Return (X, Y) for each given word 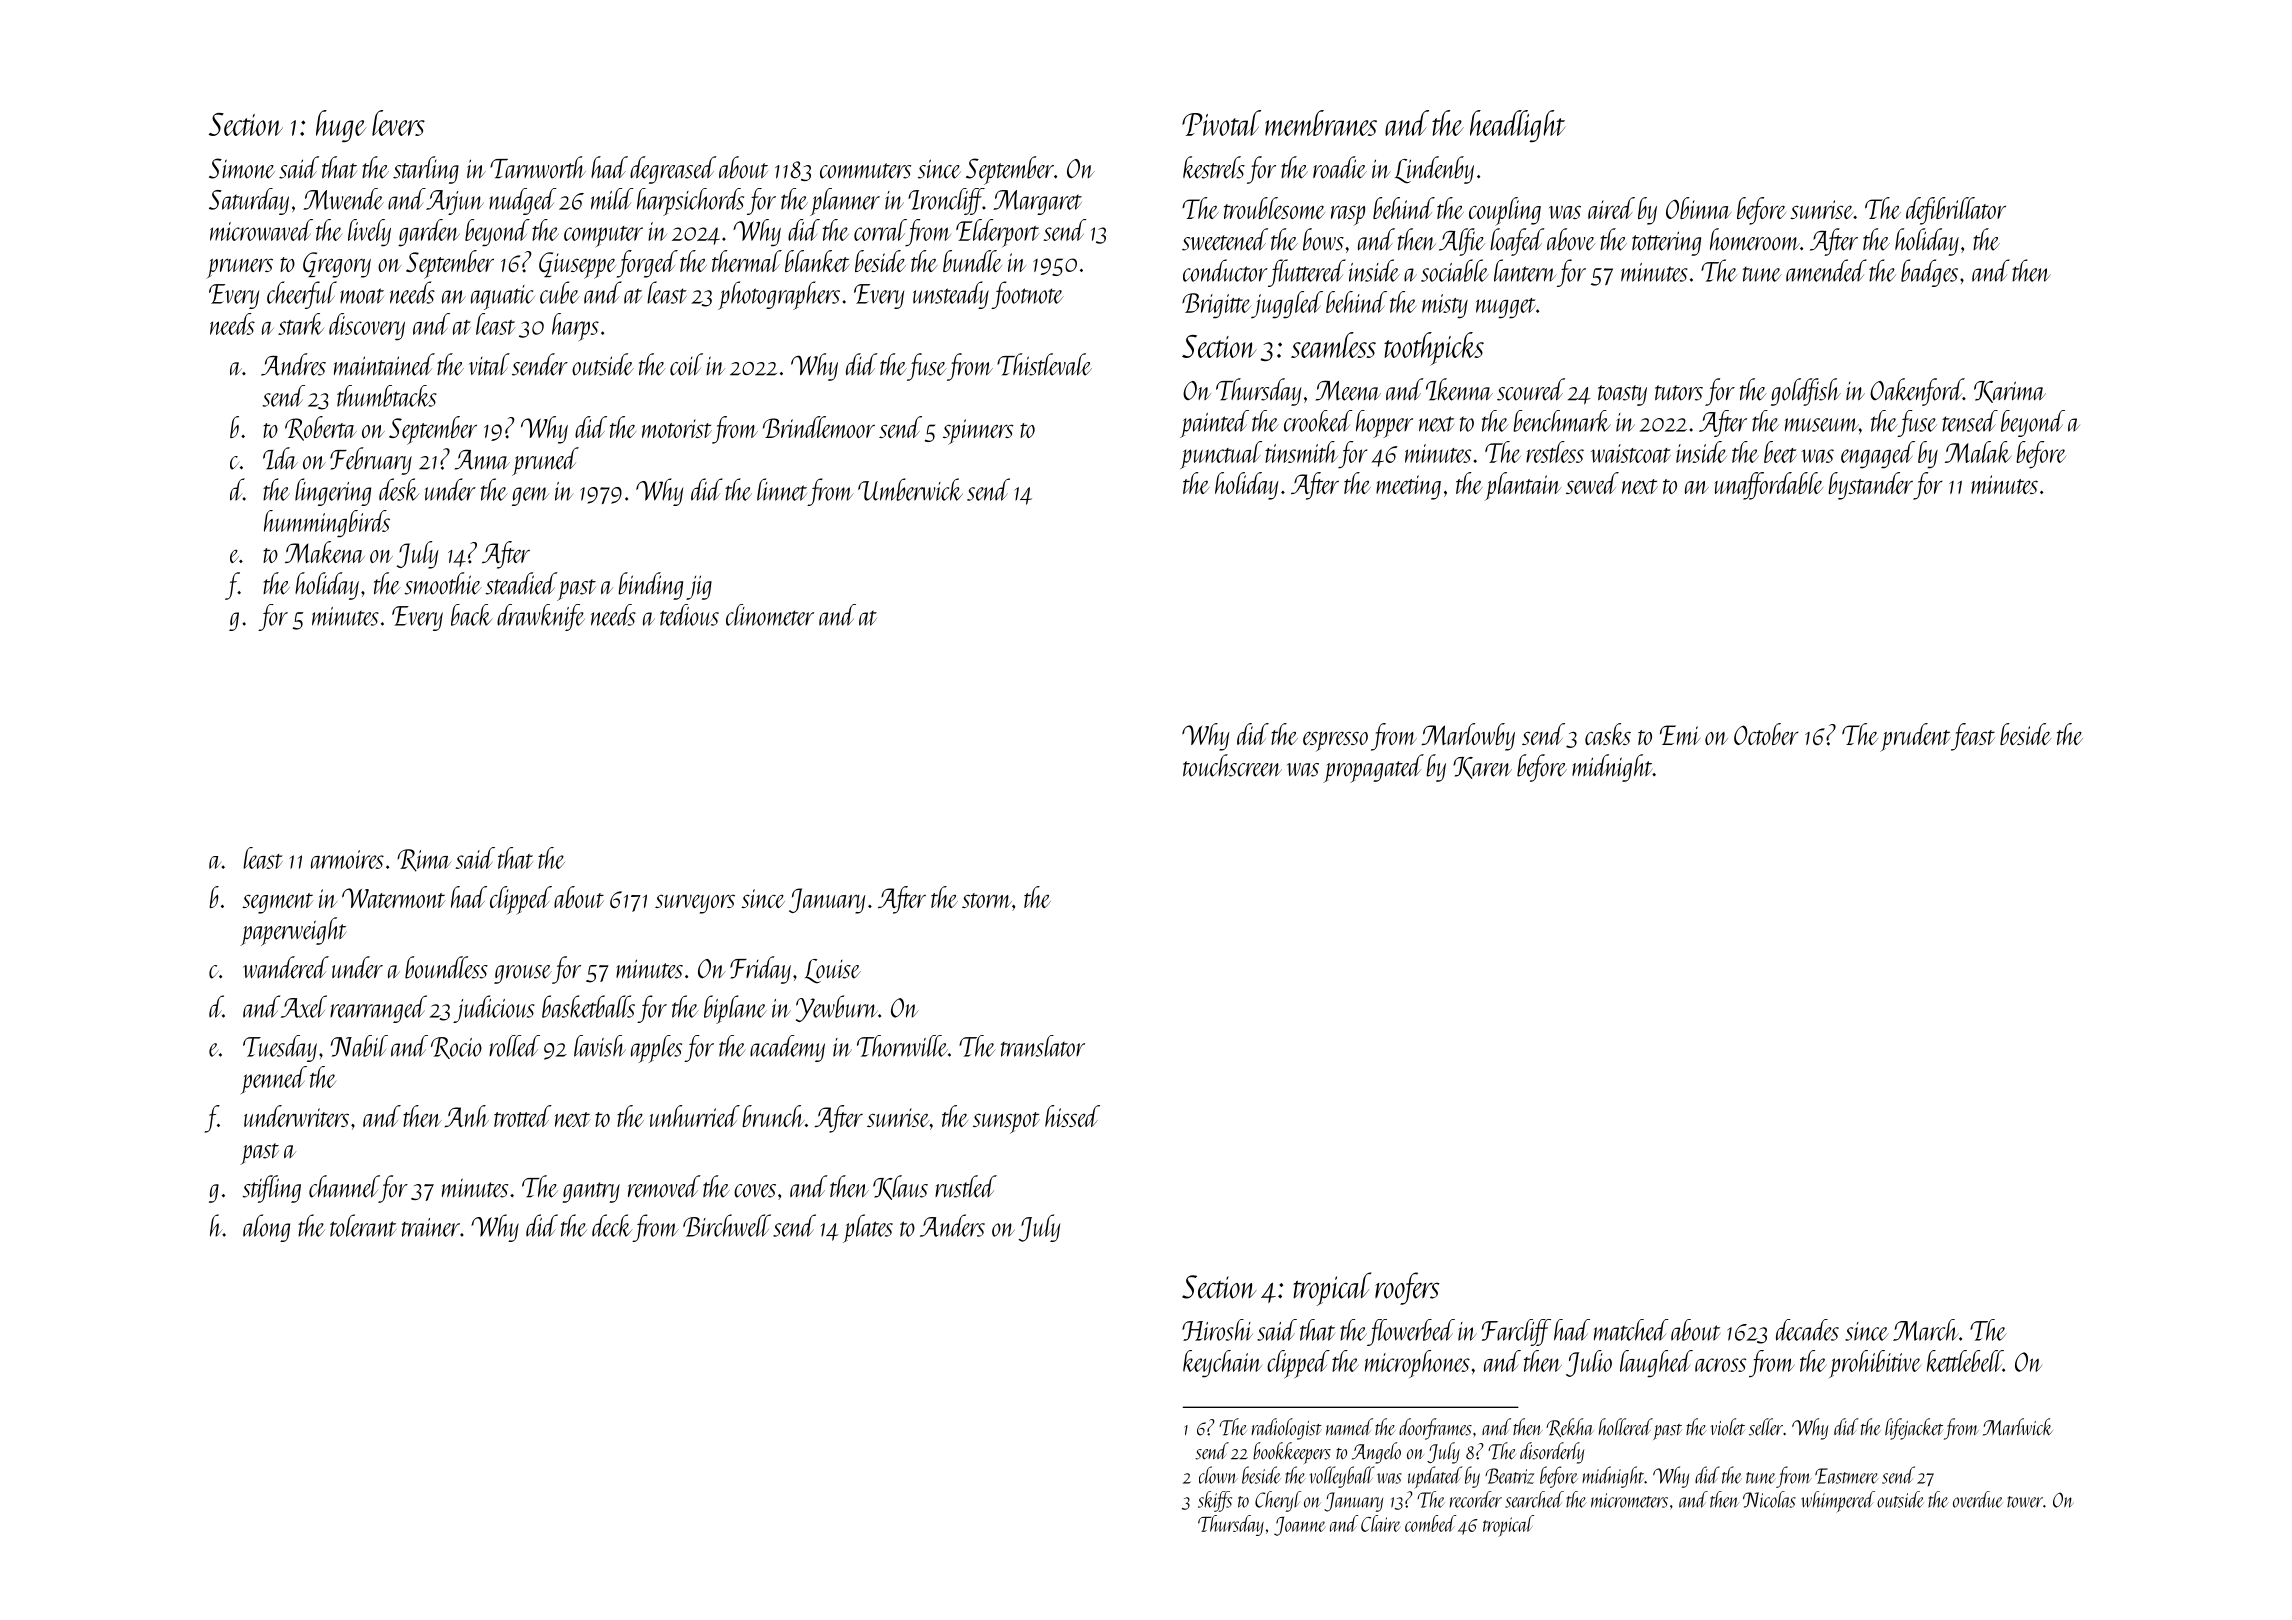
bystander (1870, 486)
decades (1807, 1330)
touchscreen (1232, 765)
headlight (1517, 126)
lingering (333, 492)
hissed (1072, 1116)
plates (868, 1228)
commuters (865, 171)
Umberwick (910, 489)
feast (1973, 737)
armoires (347, 859)
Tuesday (280, 1048)
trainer (431, 1227)
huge (341, 126)
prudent (1915, 737)
